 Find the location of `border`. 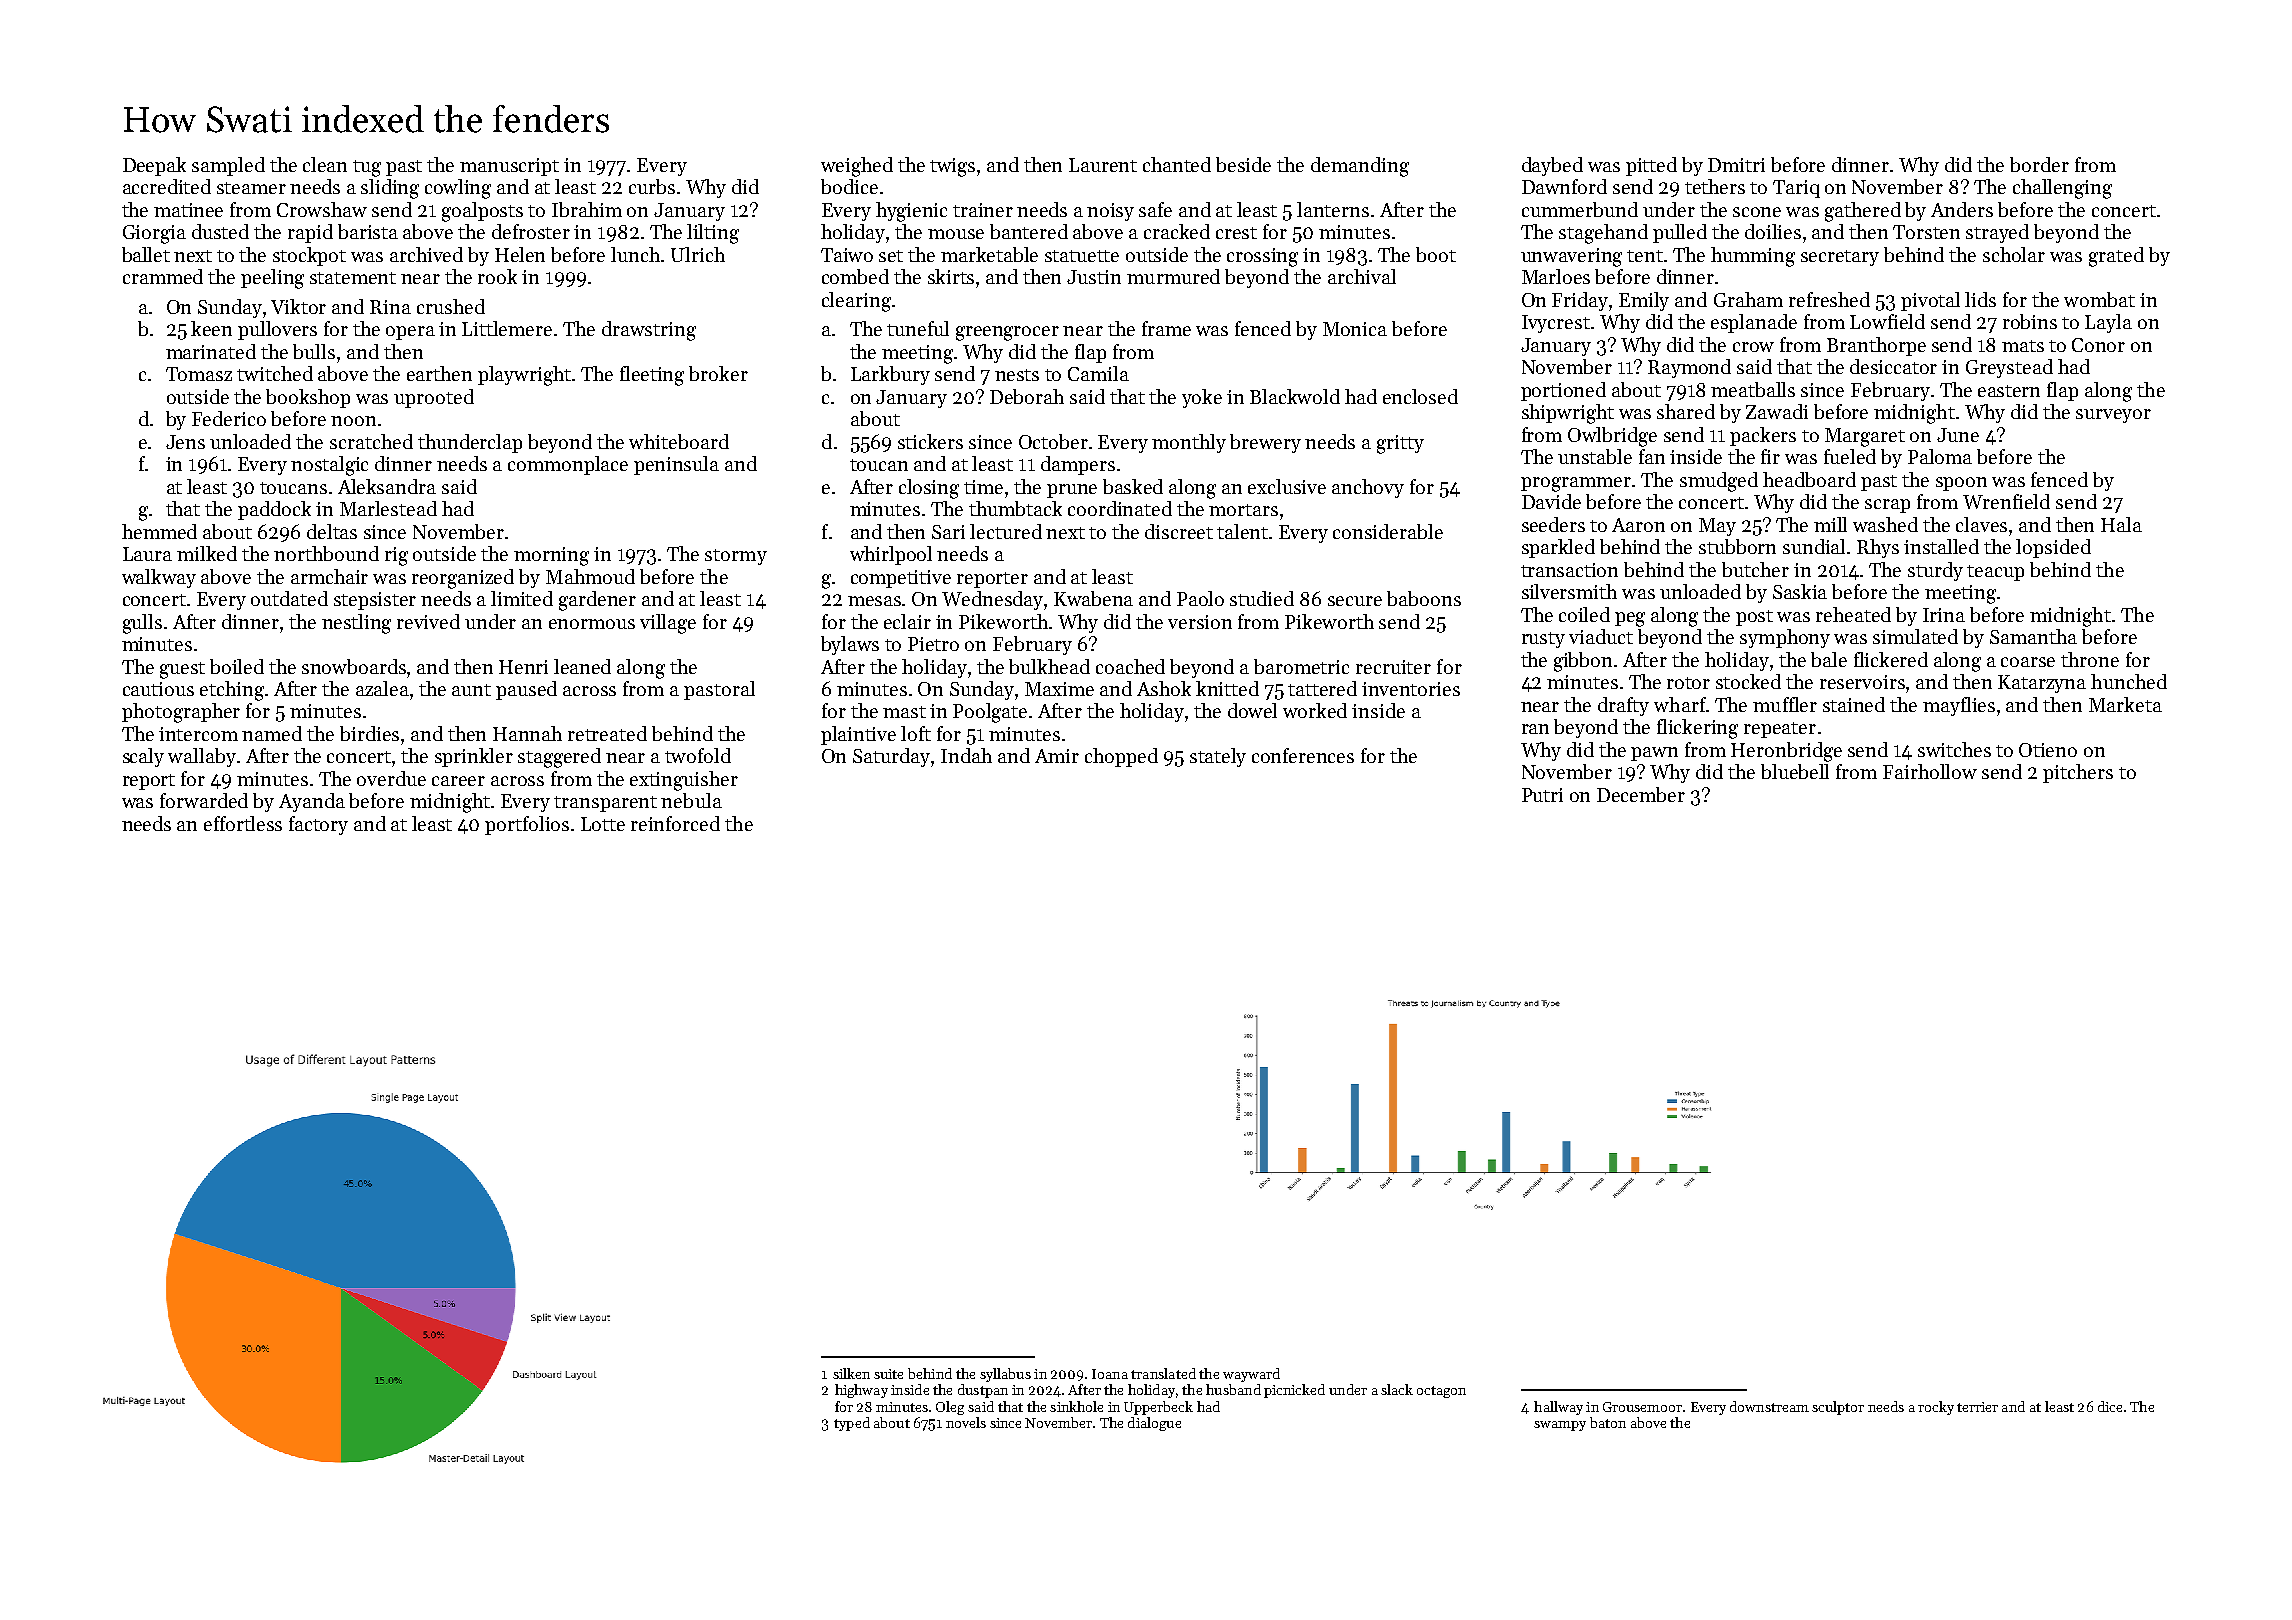

border is located at coordinates (2039, 164).
